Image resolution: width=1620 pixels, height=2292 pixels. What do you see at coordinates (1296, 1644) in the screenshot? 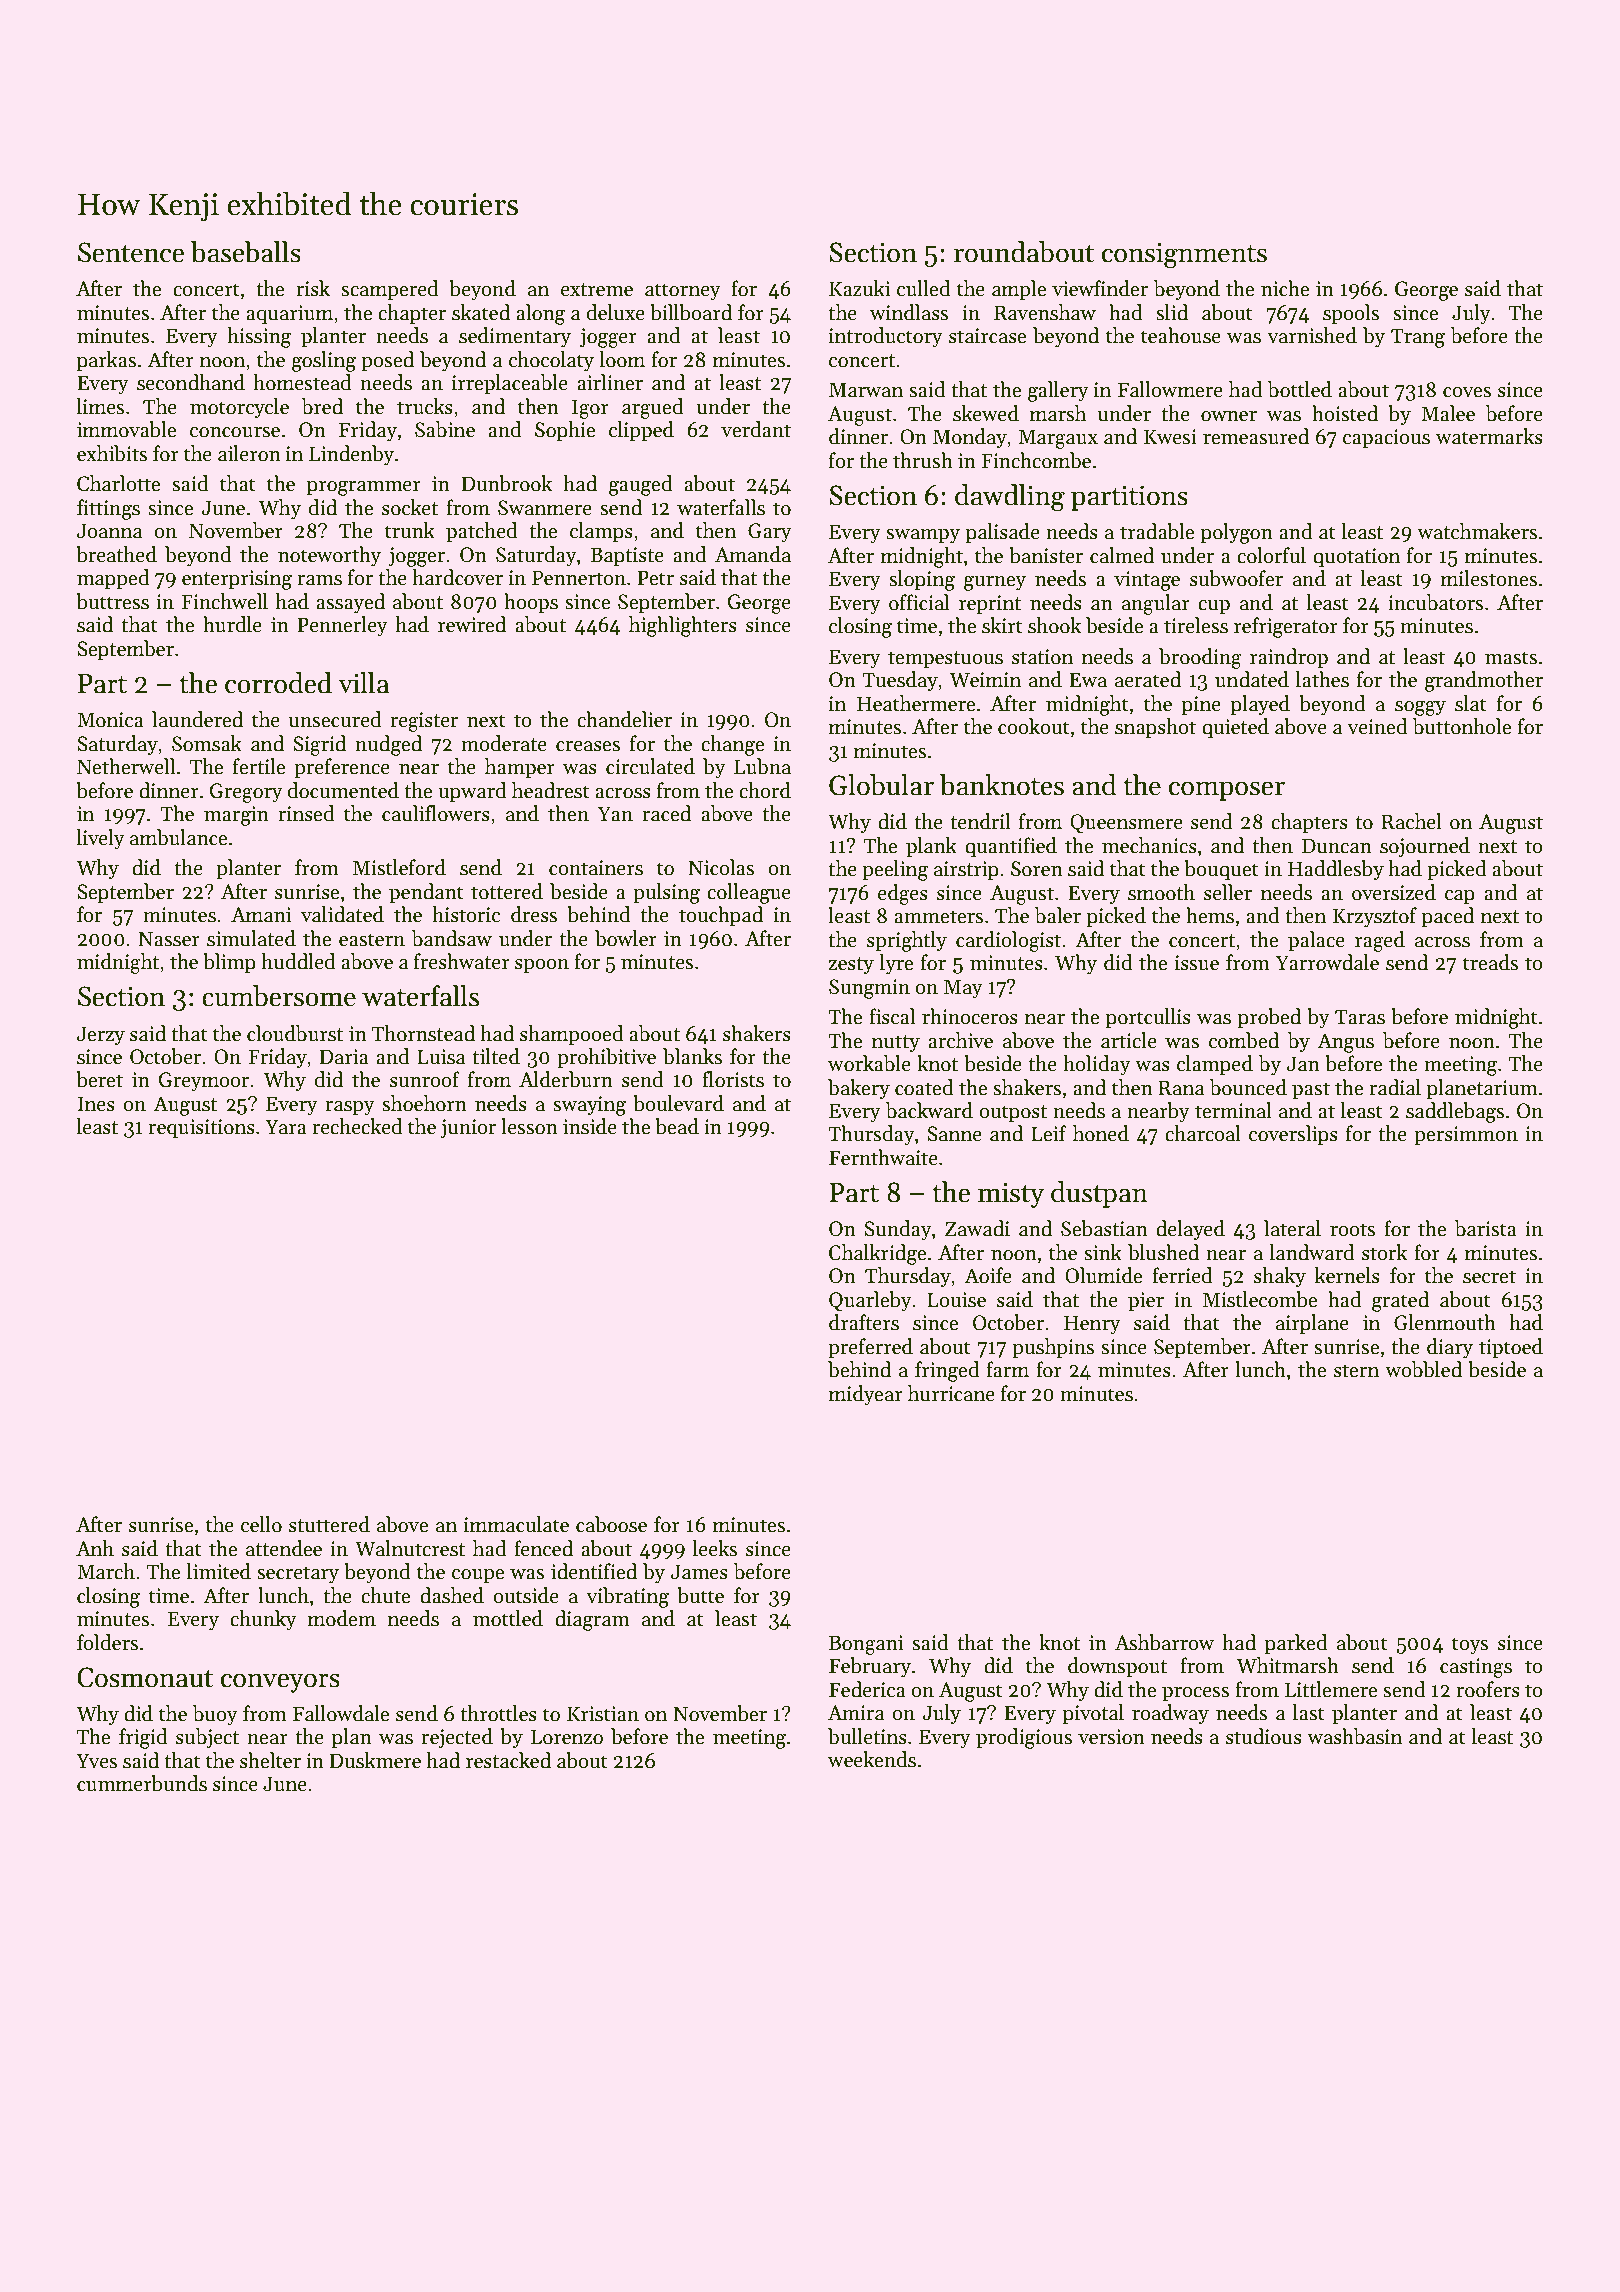
I see `parked` at bounding box center [1296, 1644].
